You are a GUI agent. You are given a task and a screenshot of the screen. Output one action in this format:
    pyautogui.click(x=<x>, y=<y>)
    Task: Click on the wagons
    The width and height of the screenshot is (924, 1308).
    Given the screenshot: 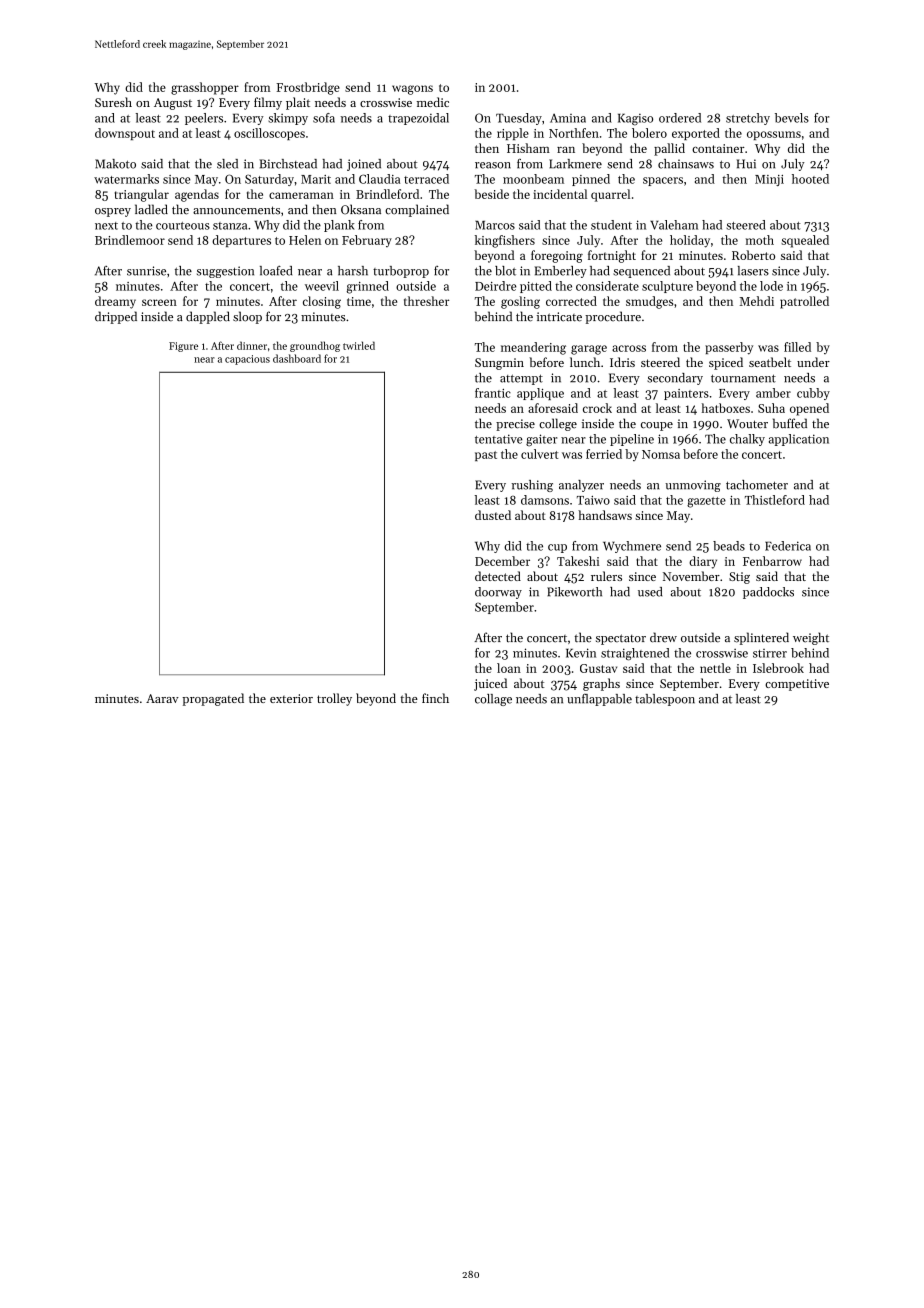 What is the action you would take?
    pyautogui.click(x=412, y=90)
